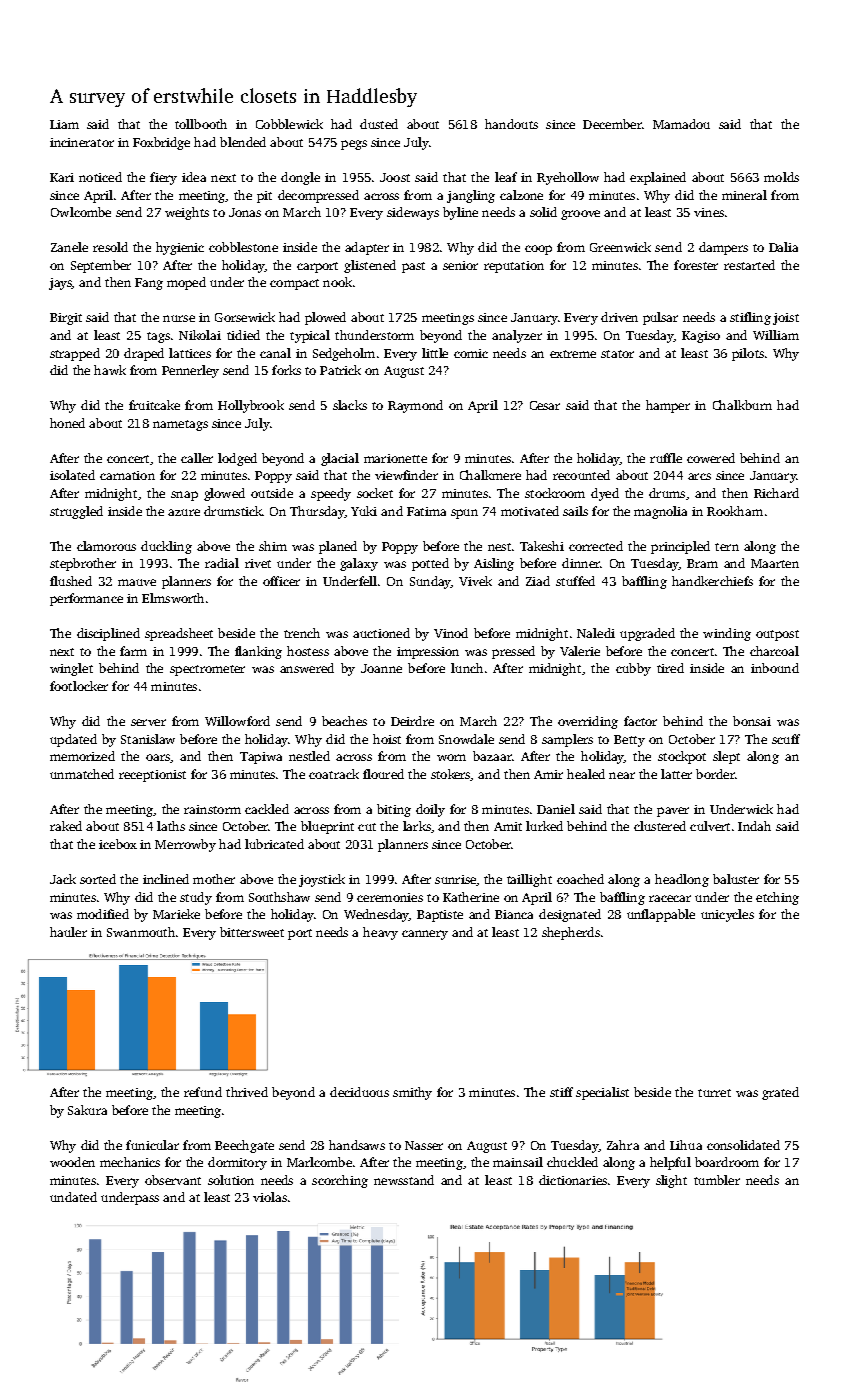 This screenshot has width=849, height=1400. What do you see at coordinates (430, 564) in the screenshot?
I see `potted` at bounding box center [430, 564].
